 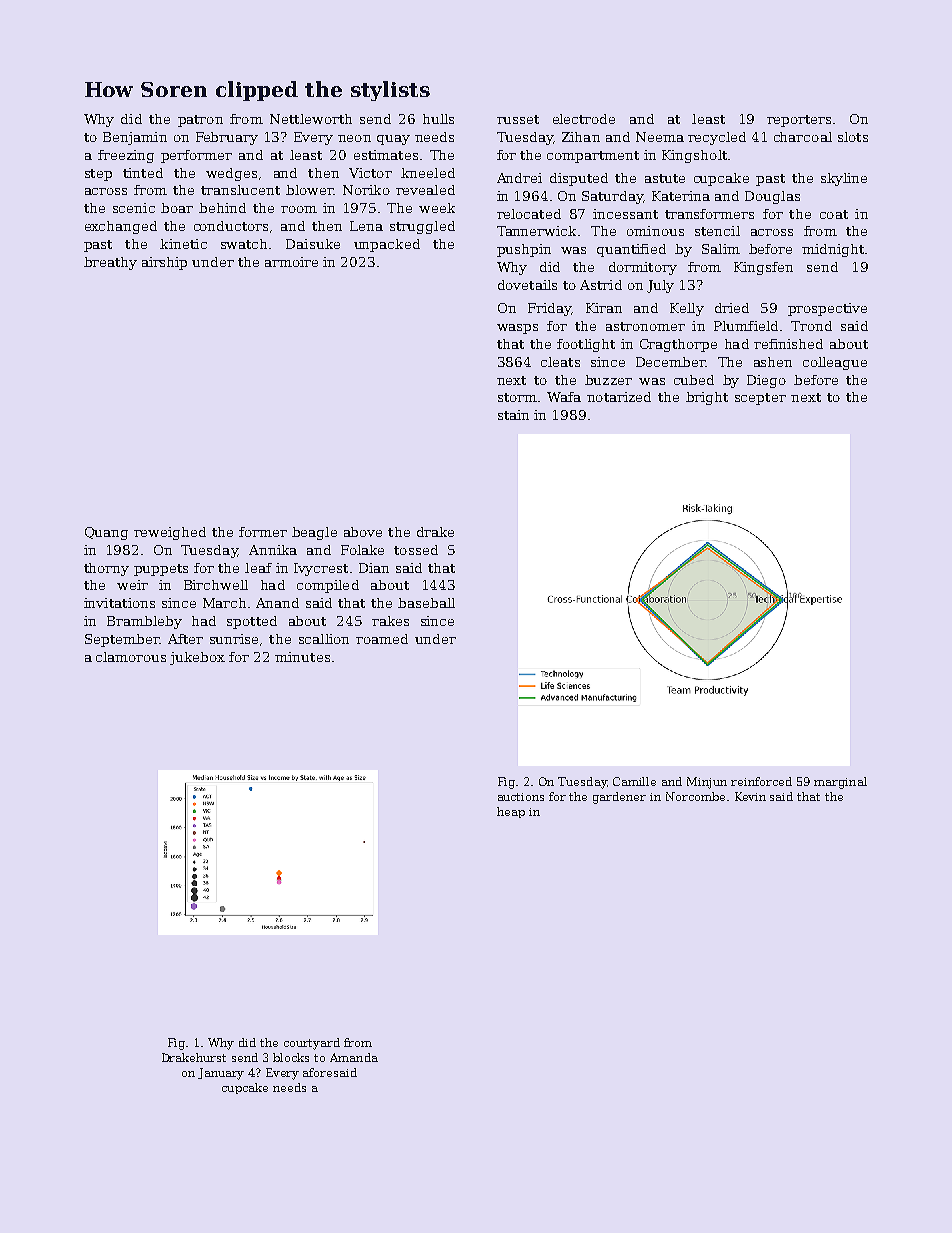 What do you see at coordinates (106, 533) in the screenshot?
I see `Quang` at bounding box center [106, 533].
